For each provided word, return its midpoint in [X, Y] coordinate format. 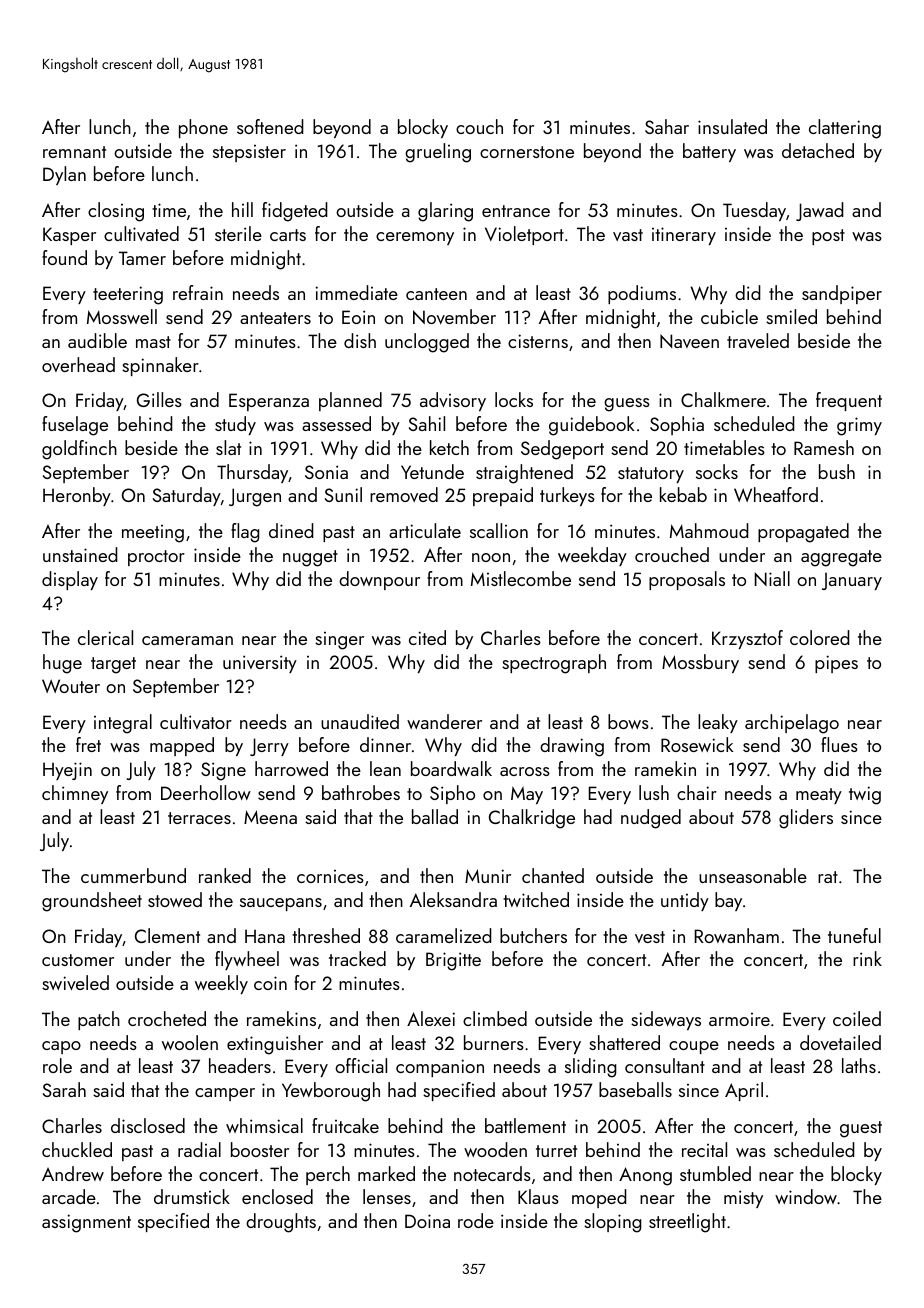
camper [225, 1094]
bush [837, 471]
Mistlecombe [521, 578]
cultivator [196, 721]
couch [479, 126]
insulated [732, 126]
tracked [357, 958]
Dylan [64, 175]
